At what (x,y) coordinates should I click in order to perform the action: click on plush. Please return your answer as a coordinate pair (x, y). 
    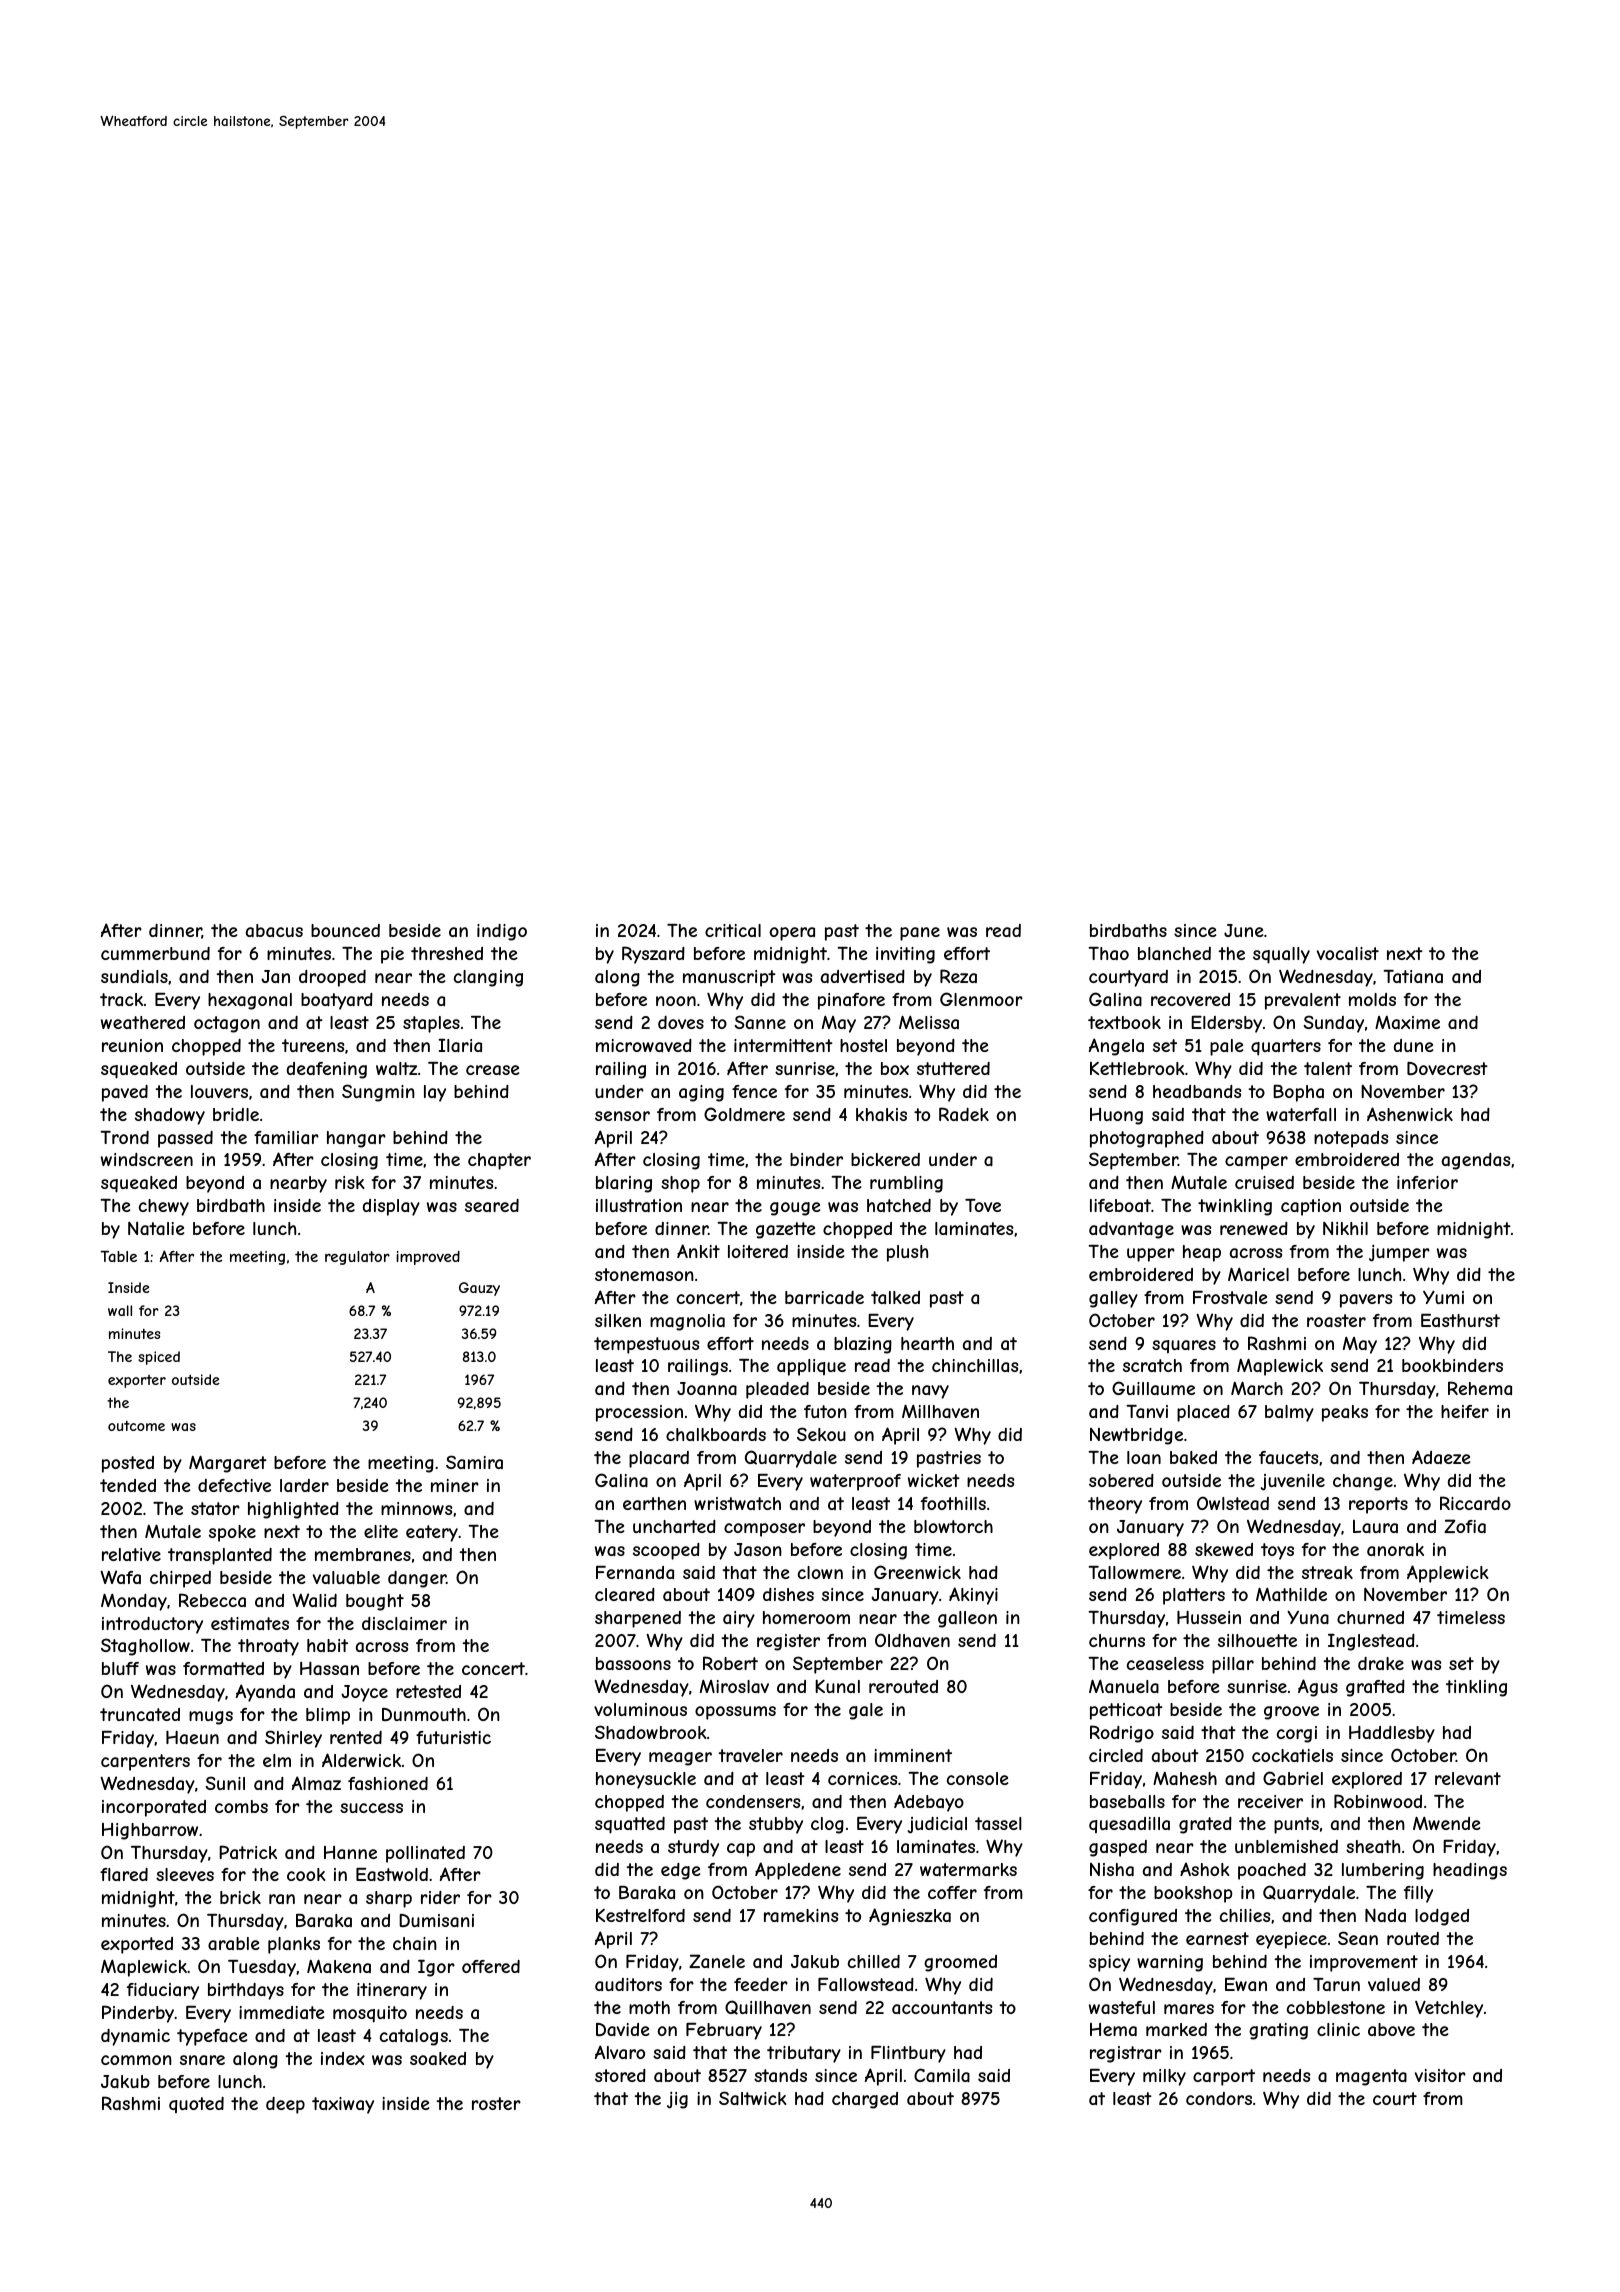
    Looking at the image, I should click on (907, 1253).
